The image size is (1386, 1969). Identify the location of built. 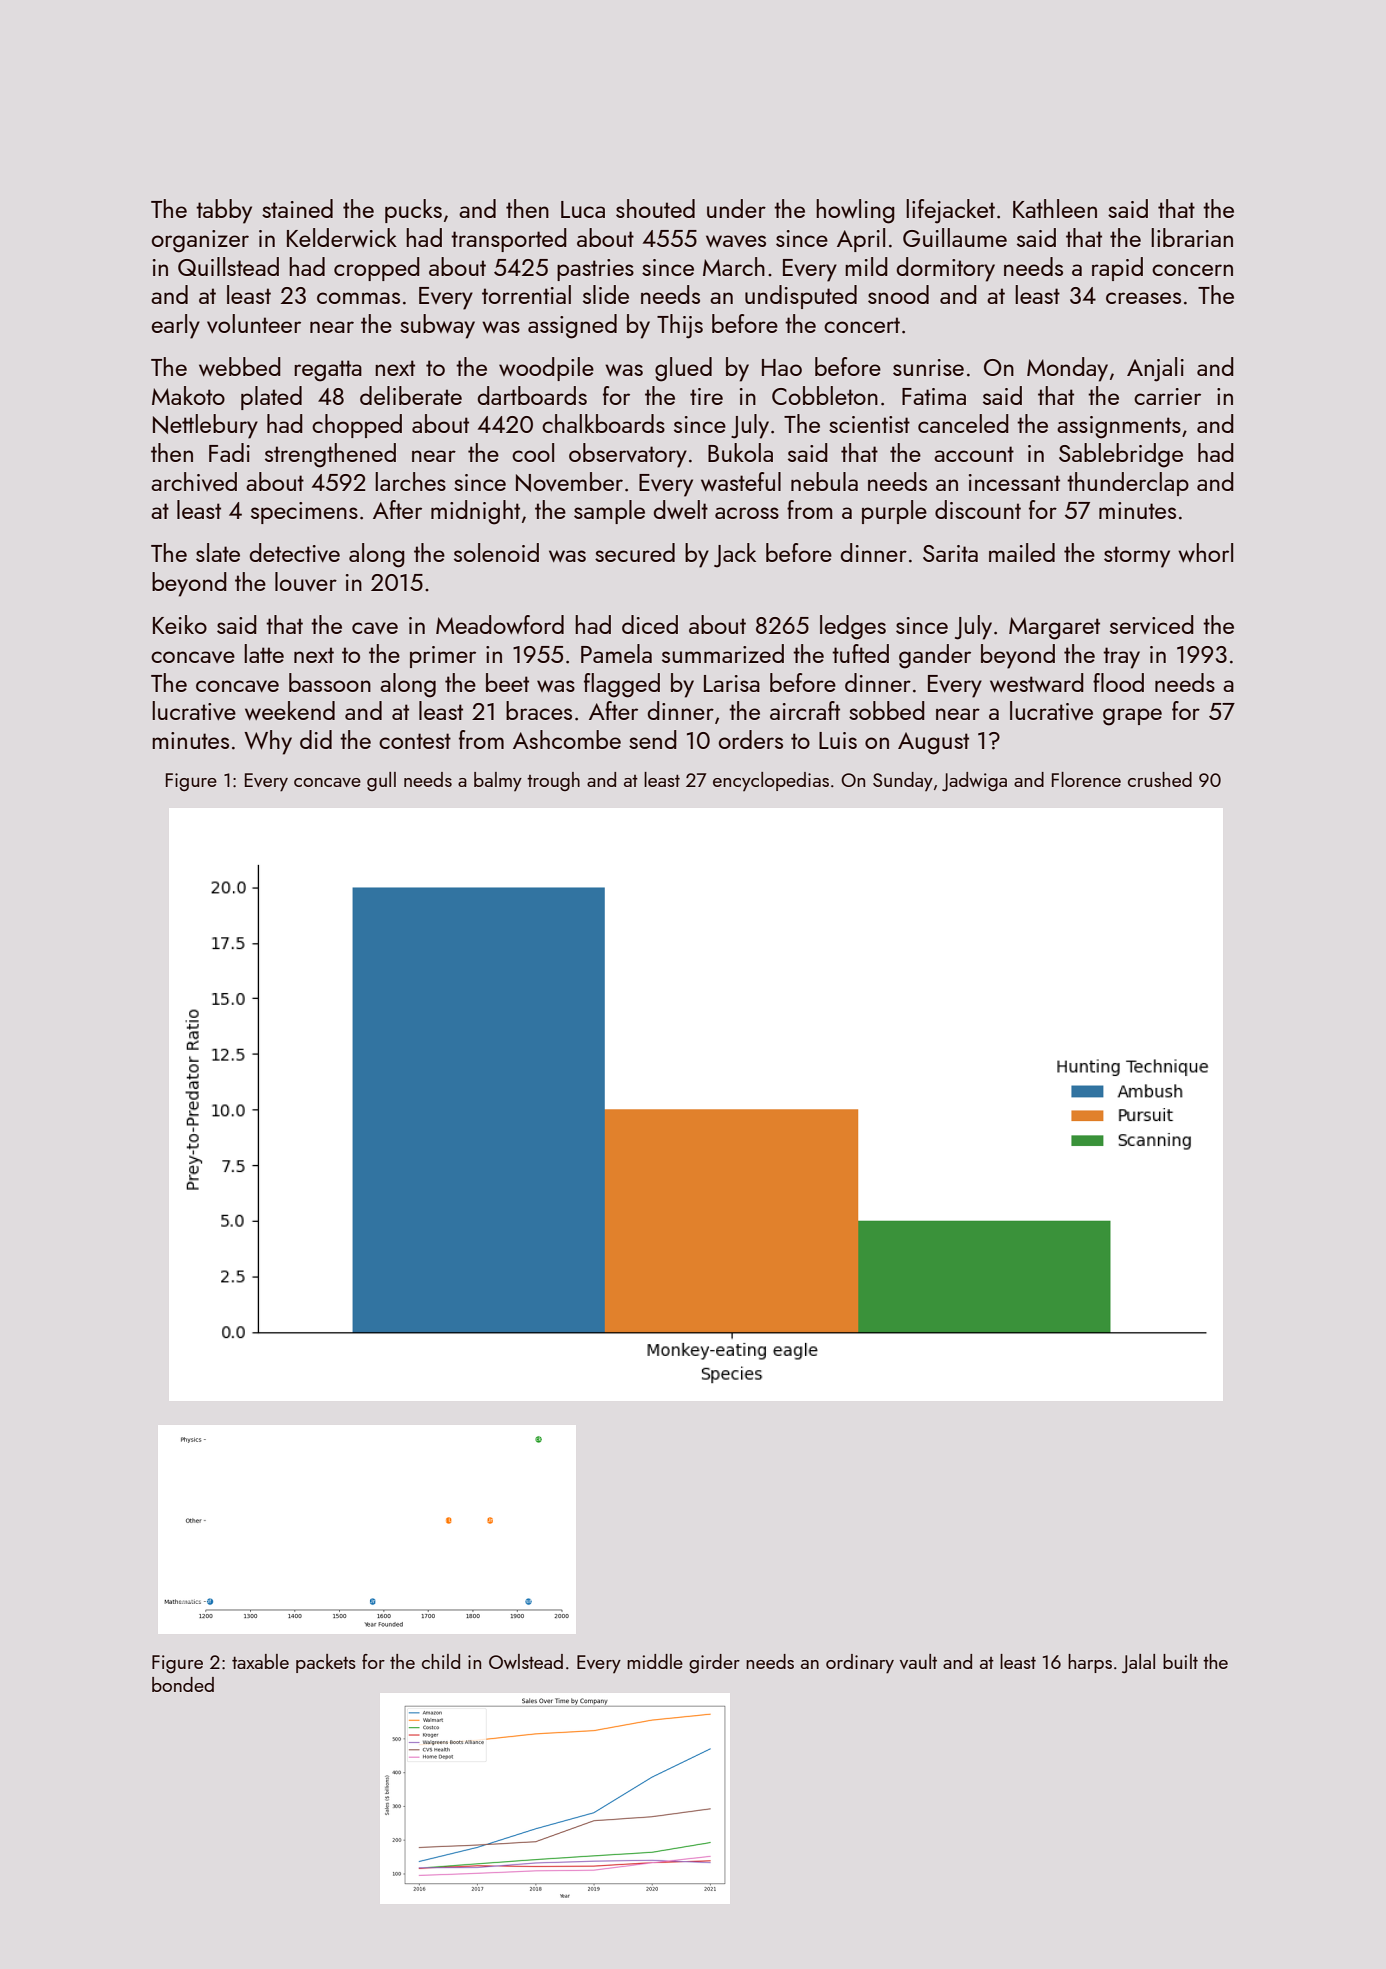
(1180, 1661).
